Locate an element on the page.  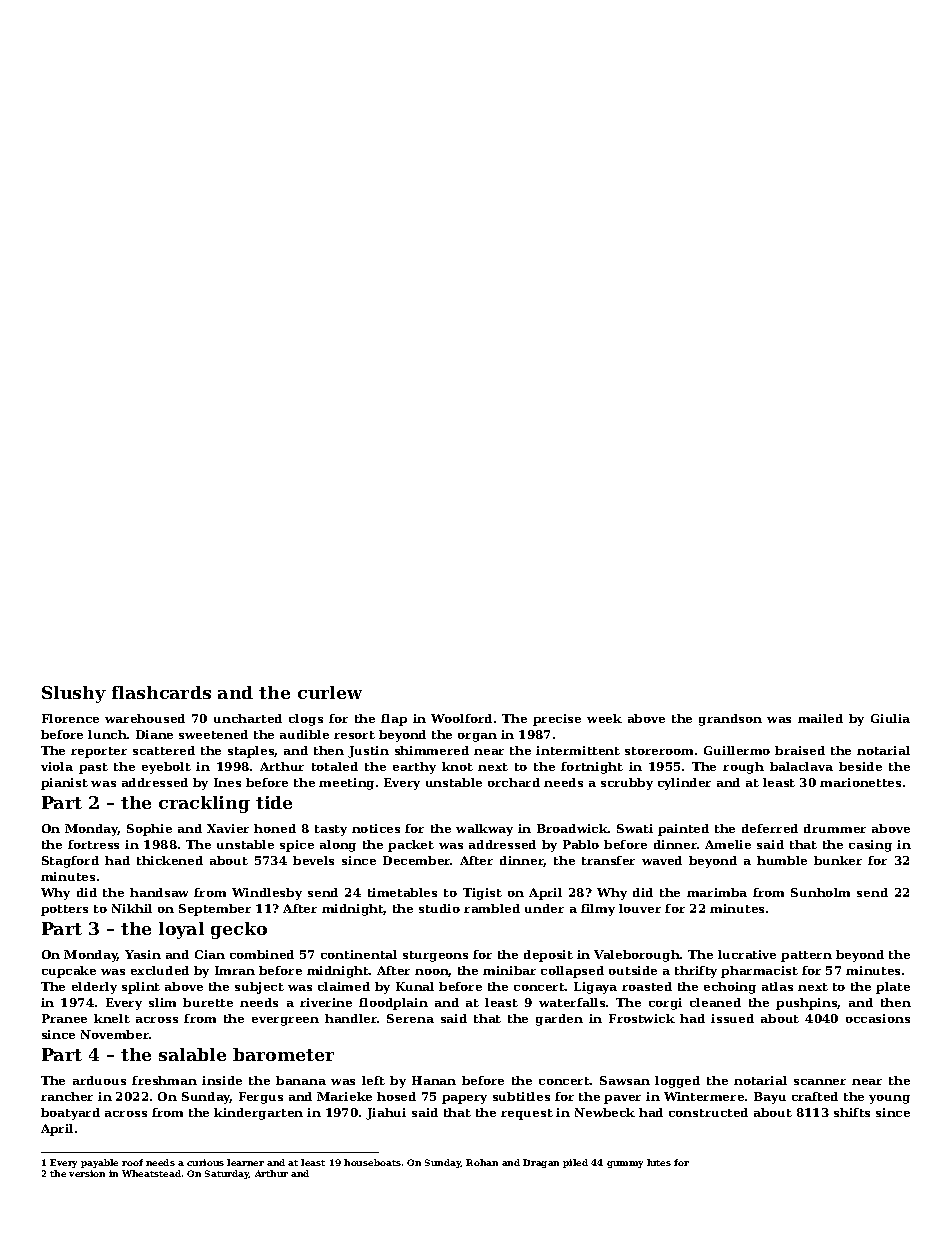
occasions is located at coordinates (878, 1018).
